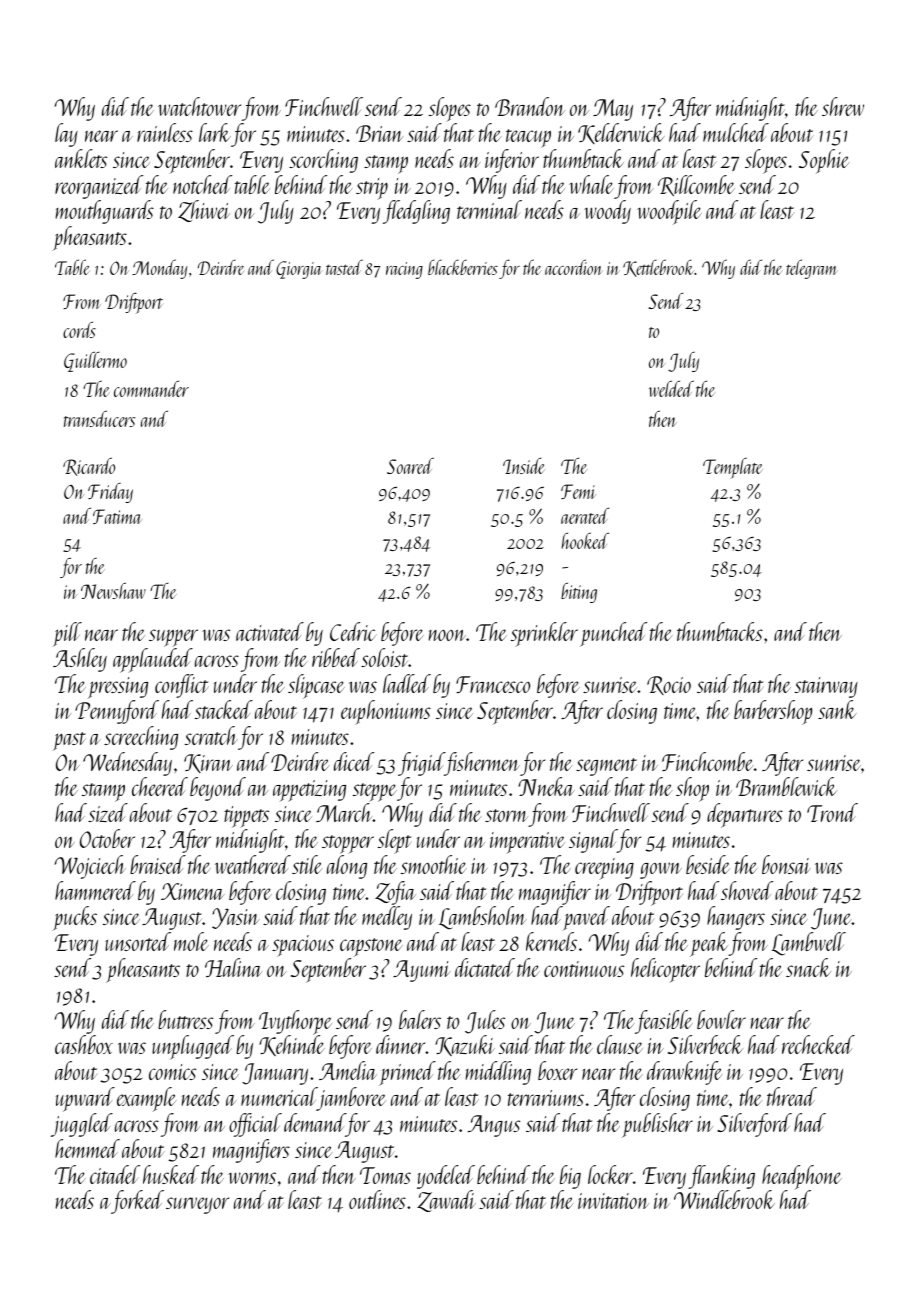 The image size is (924, 1314). What do you see at coordinates (489, 209) in the document?
I see `terminal` at bounding box center [489, 209].
